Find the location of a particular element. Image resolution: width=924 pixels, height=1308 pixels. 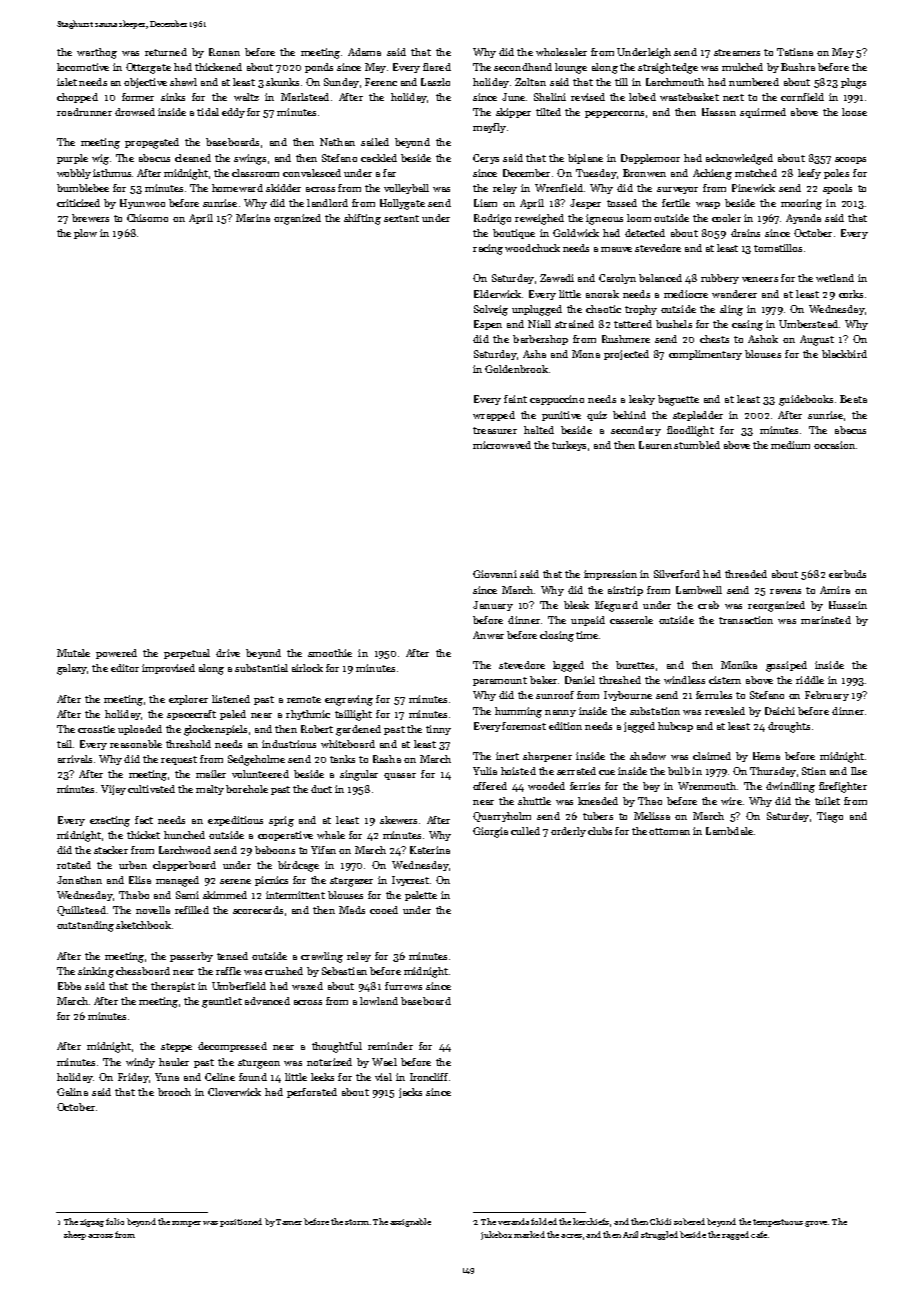

skewers is located at coordinates (398, 820).
